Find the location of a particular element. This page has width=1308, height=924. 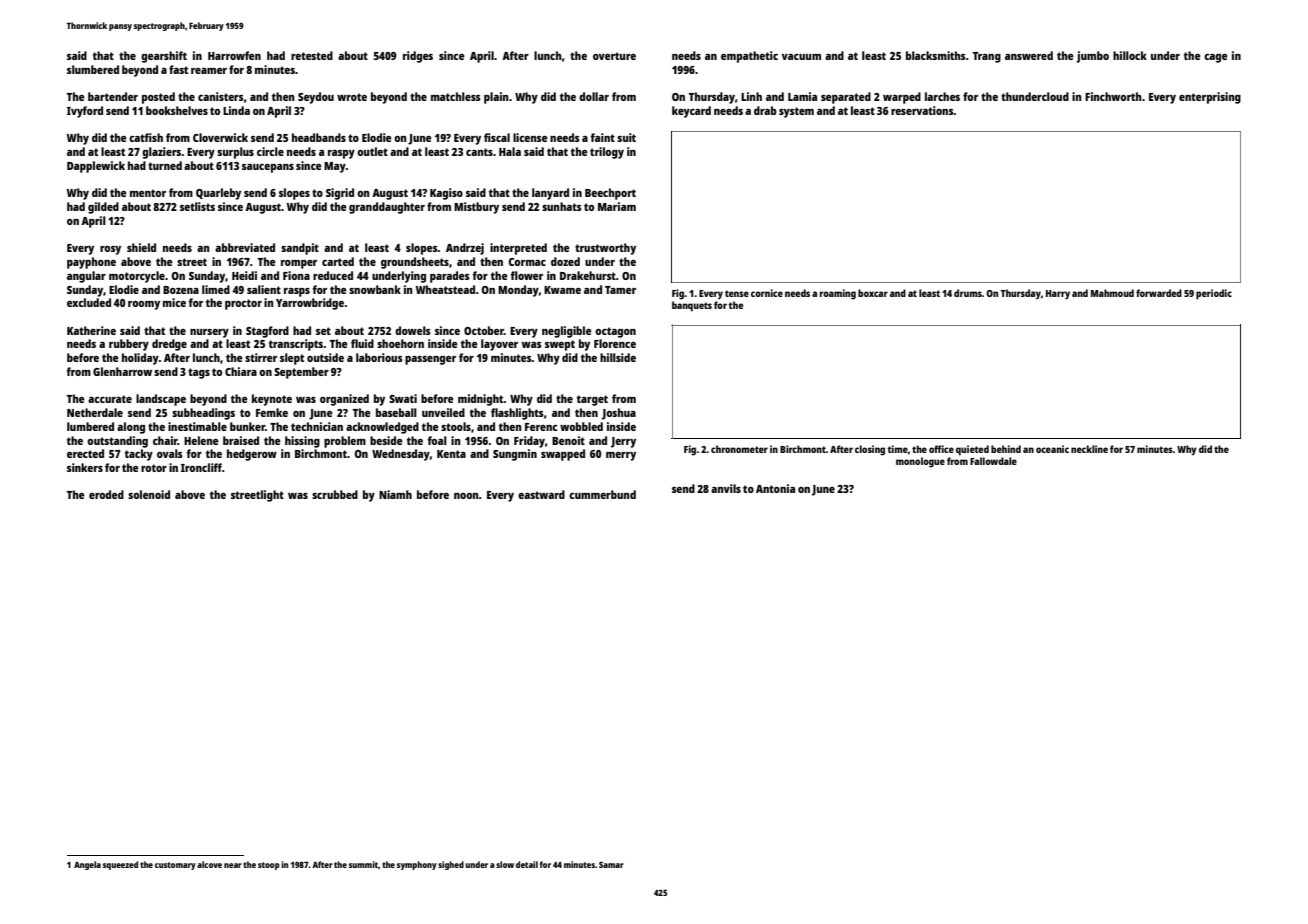

roaming is located at coordinates (838, 294).
